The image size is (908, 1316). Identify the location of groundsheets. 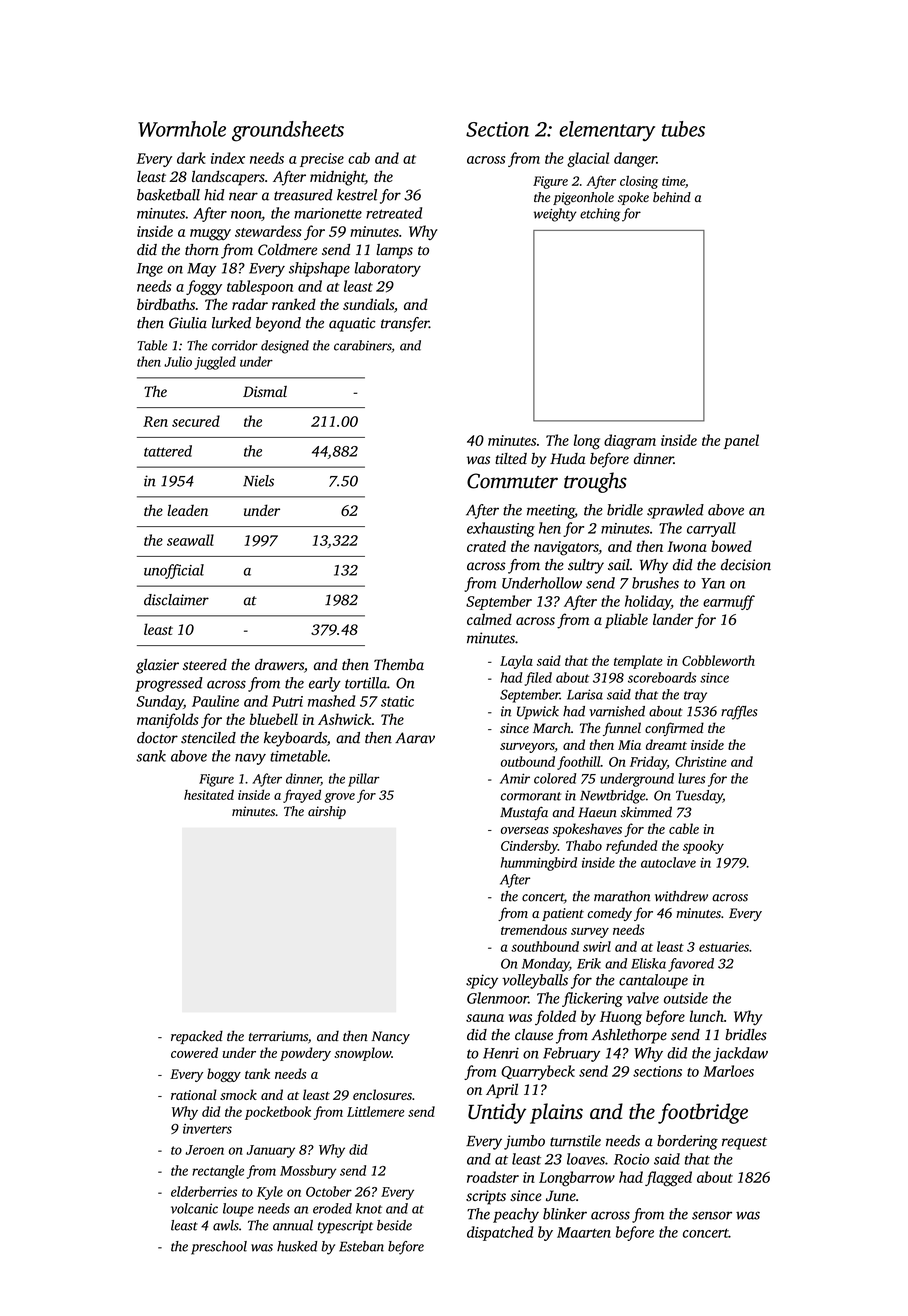
(288, 131).
